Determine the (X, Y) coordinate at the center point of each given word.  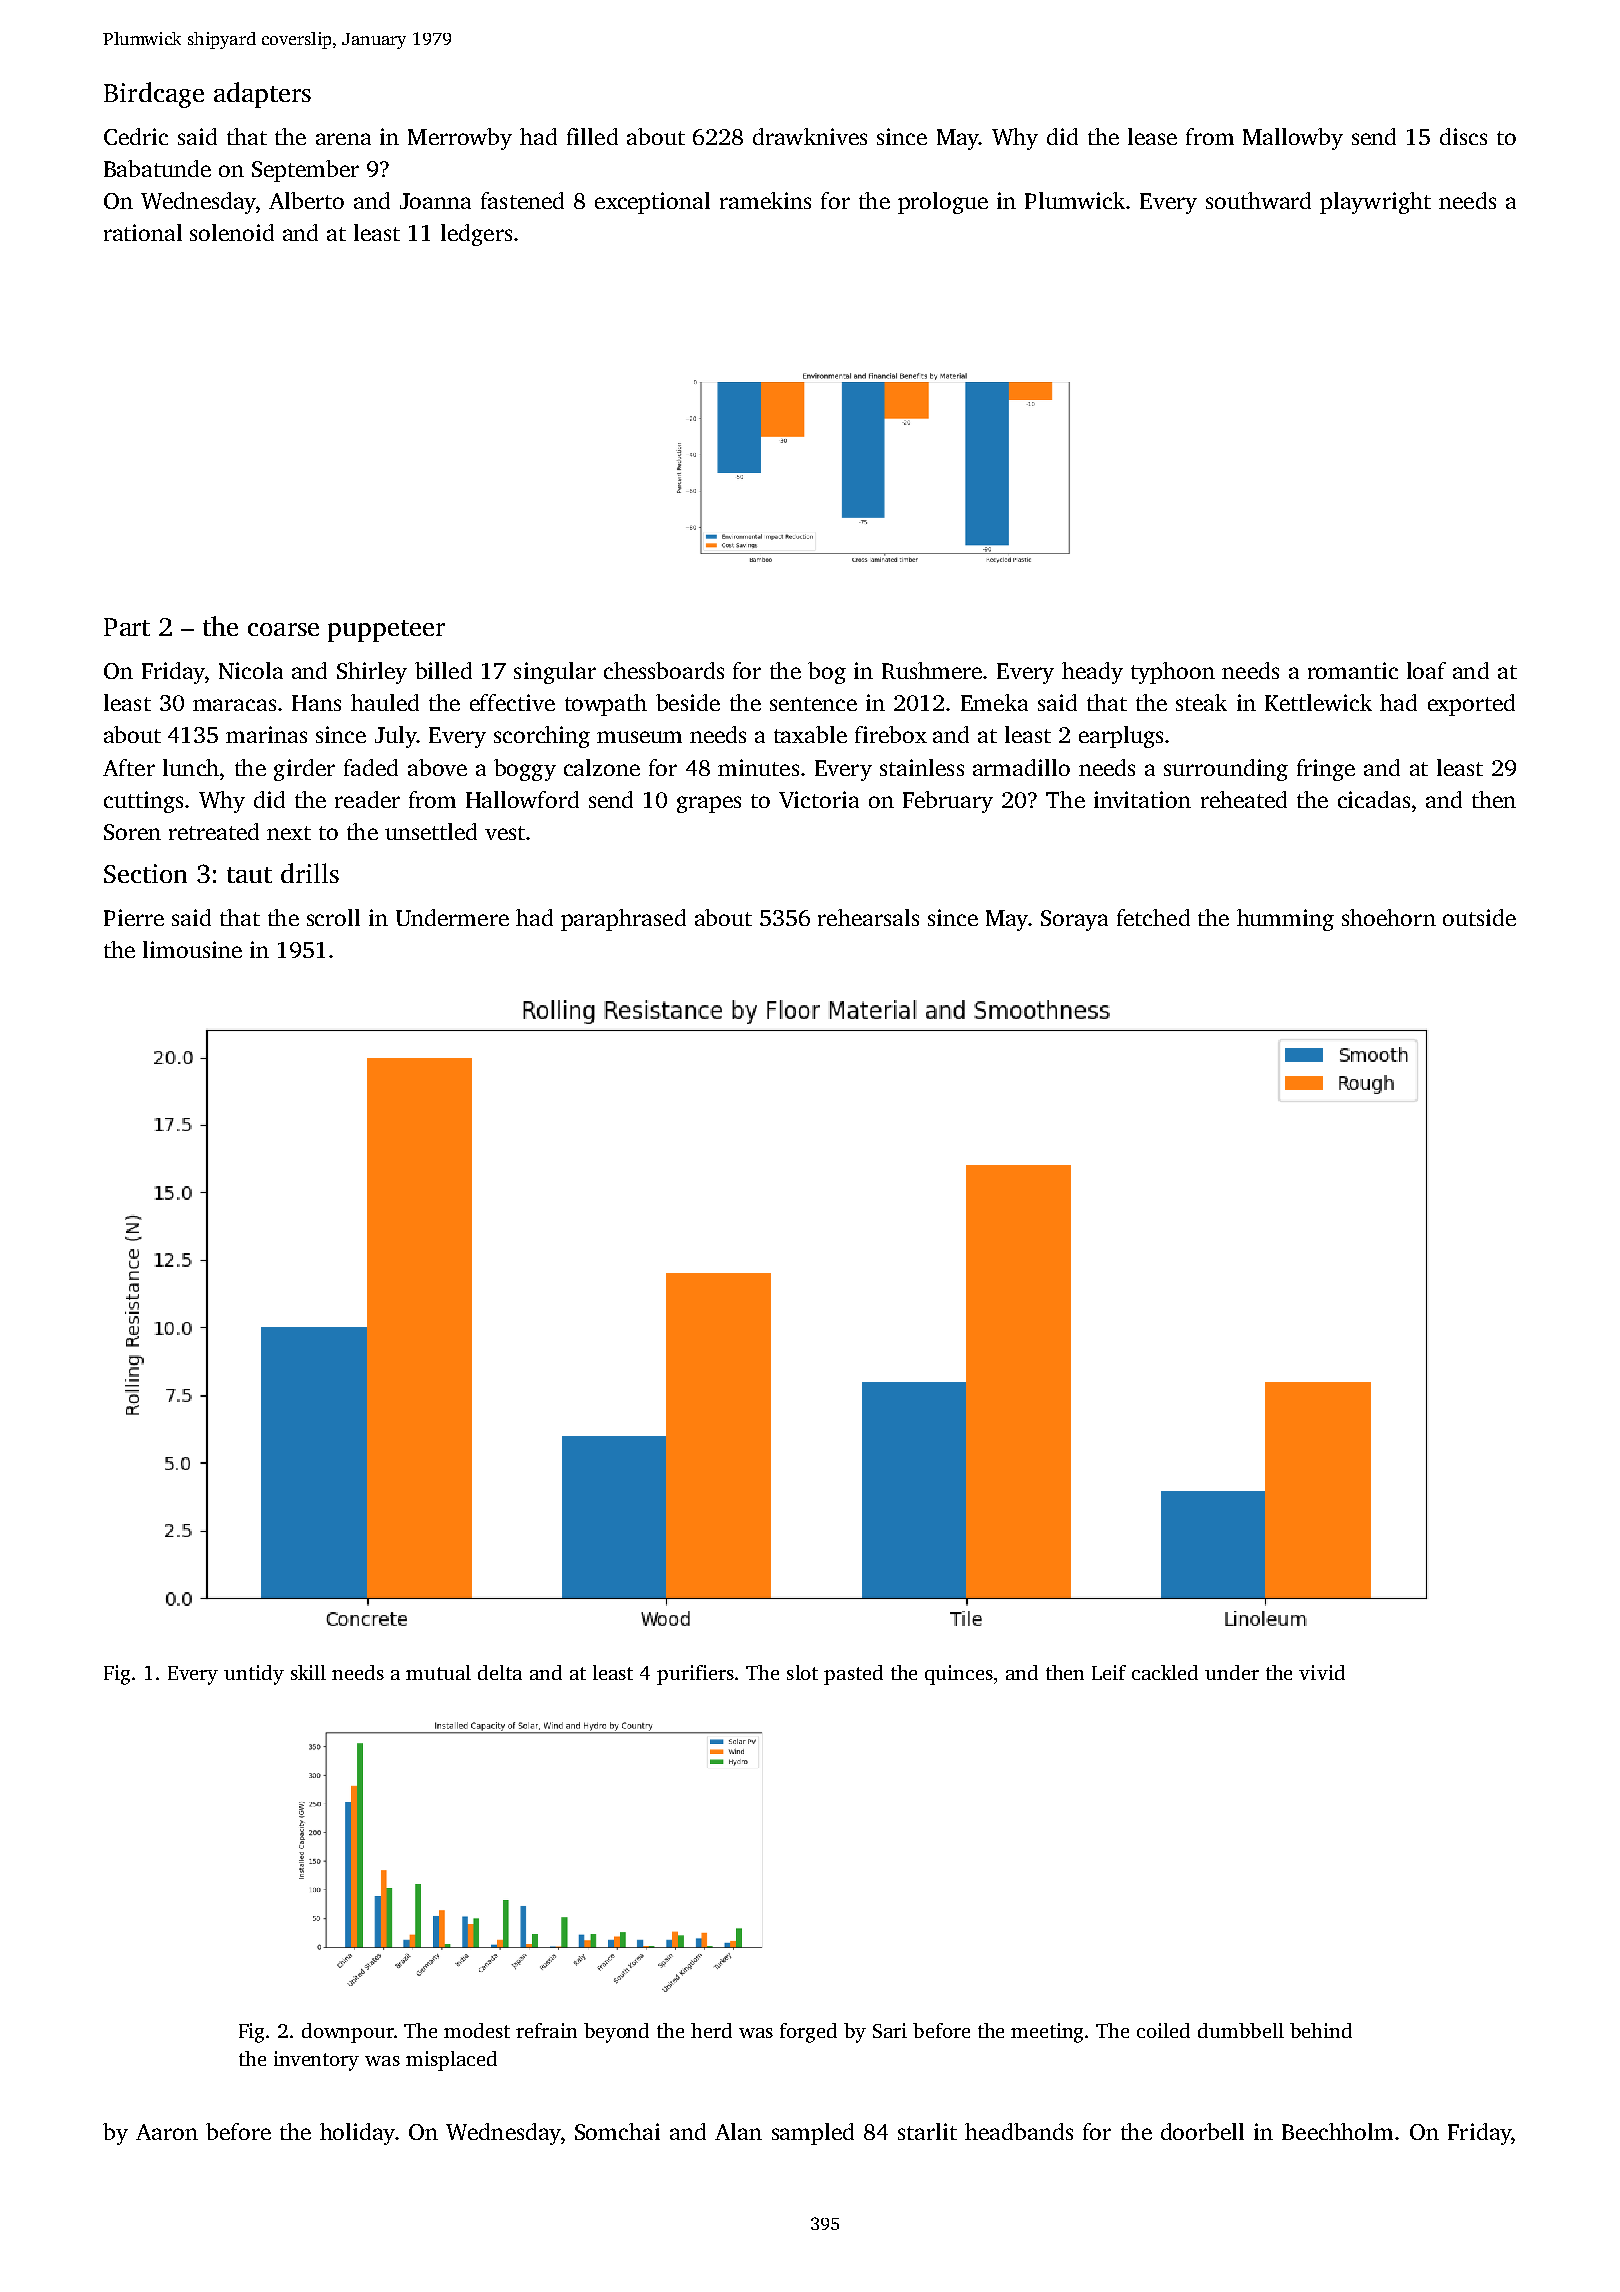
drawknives (810, 136)
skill (308, 1672)
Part (127, 627)
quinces (959, 1675)
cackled (1165, 1672)
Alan (738, 2131)
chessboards (664, 670)
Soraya (1074, 920)
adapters (262, 95)
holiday (357, 2134)
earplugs (1121, 737)
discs (1463, 136)
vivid (1322, 1672)
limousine (192, 949)
